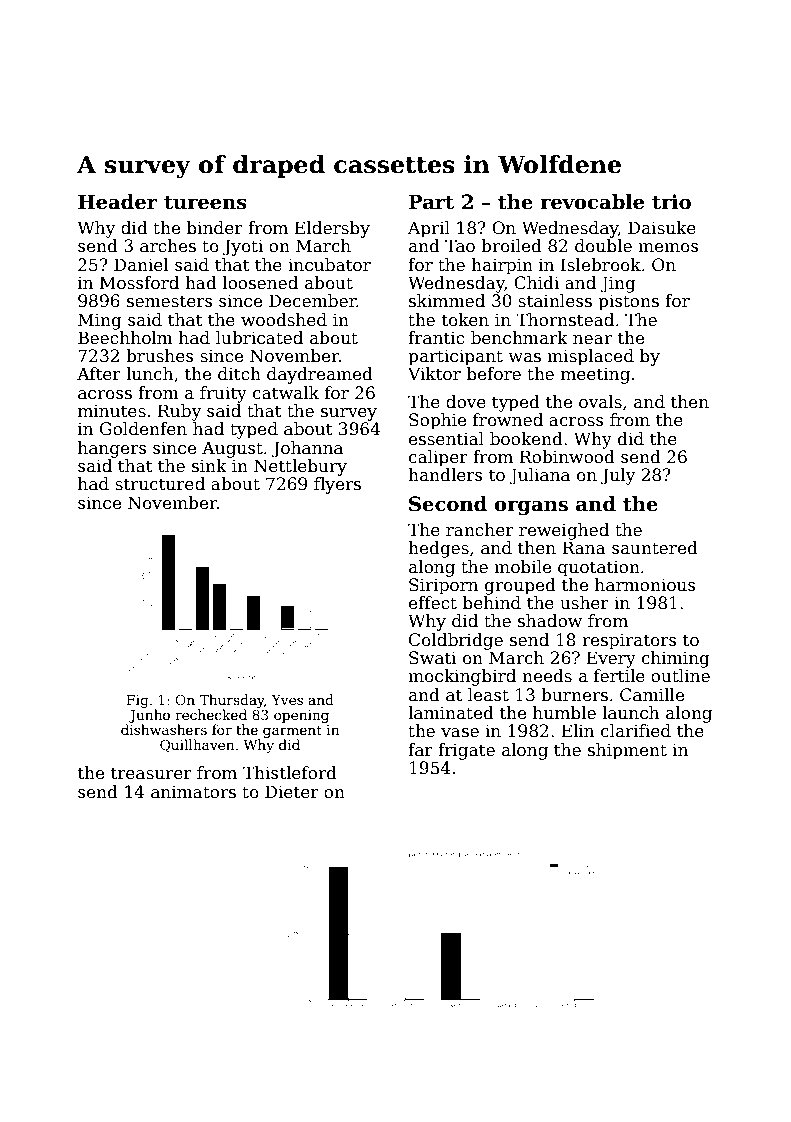 This image has width=791, height=1122. I want to click on Eldersby, so click(332, 229).
